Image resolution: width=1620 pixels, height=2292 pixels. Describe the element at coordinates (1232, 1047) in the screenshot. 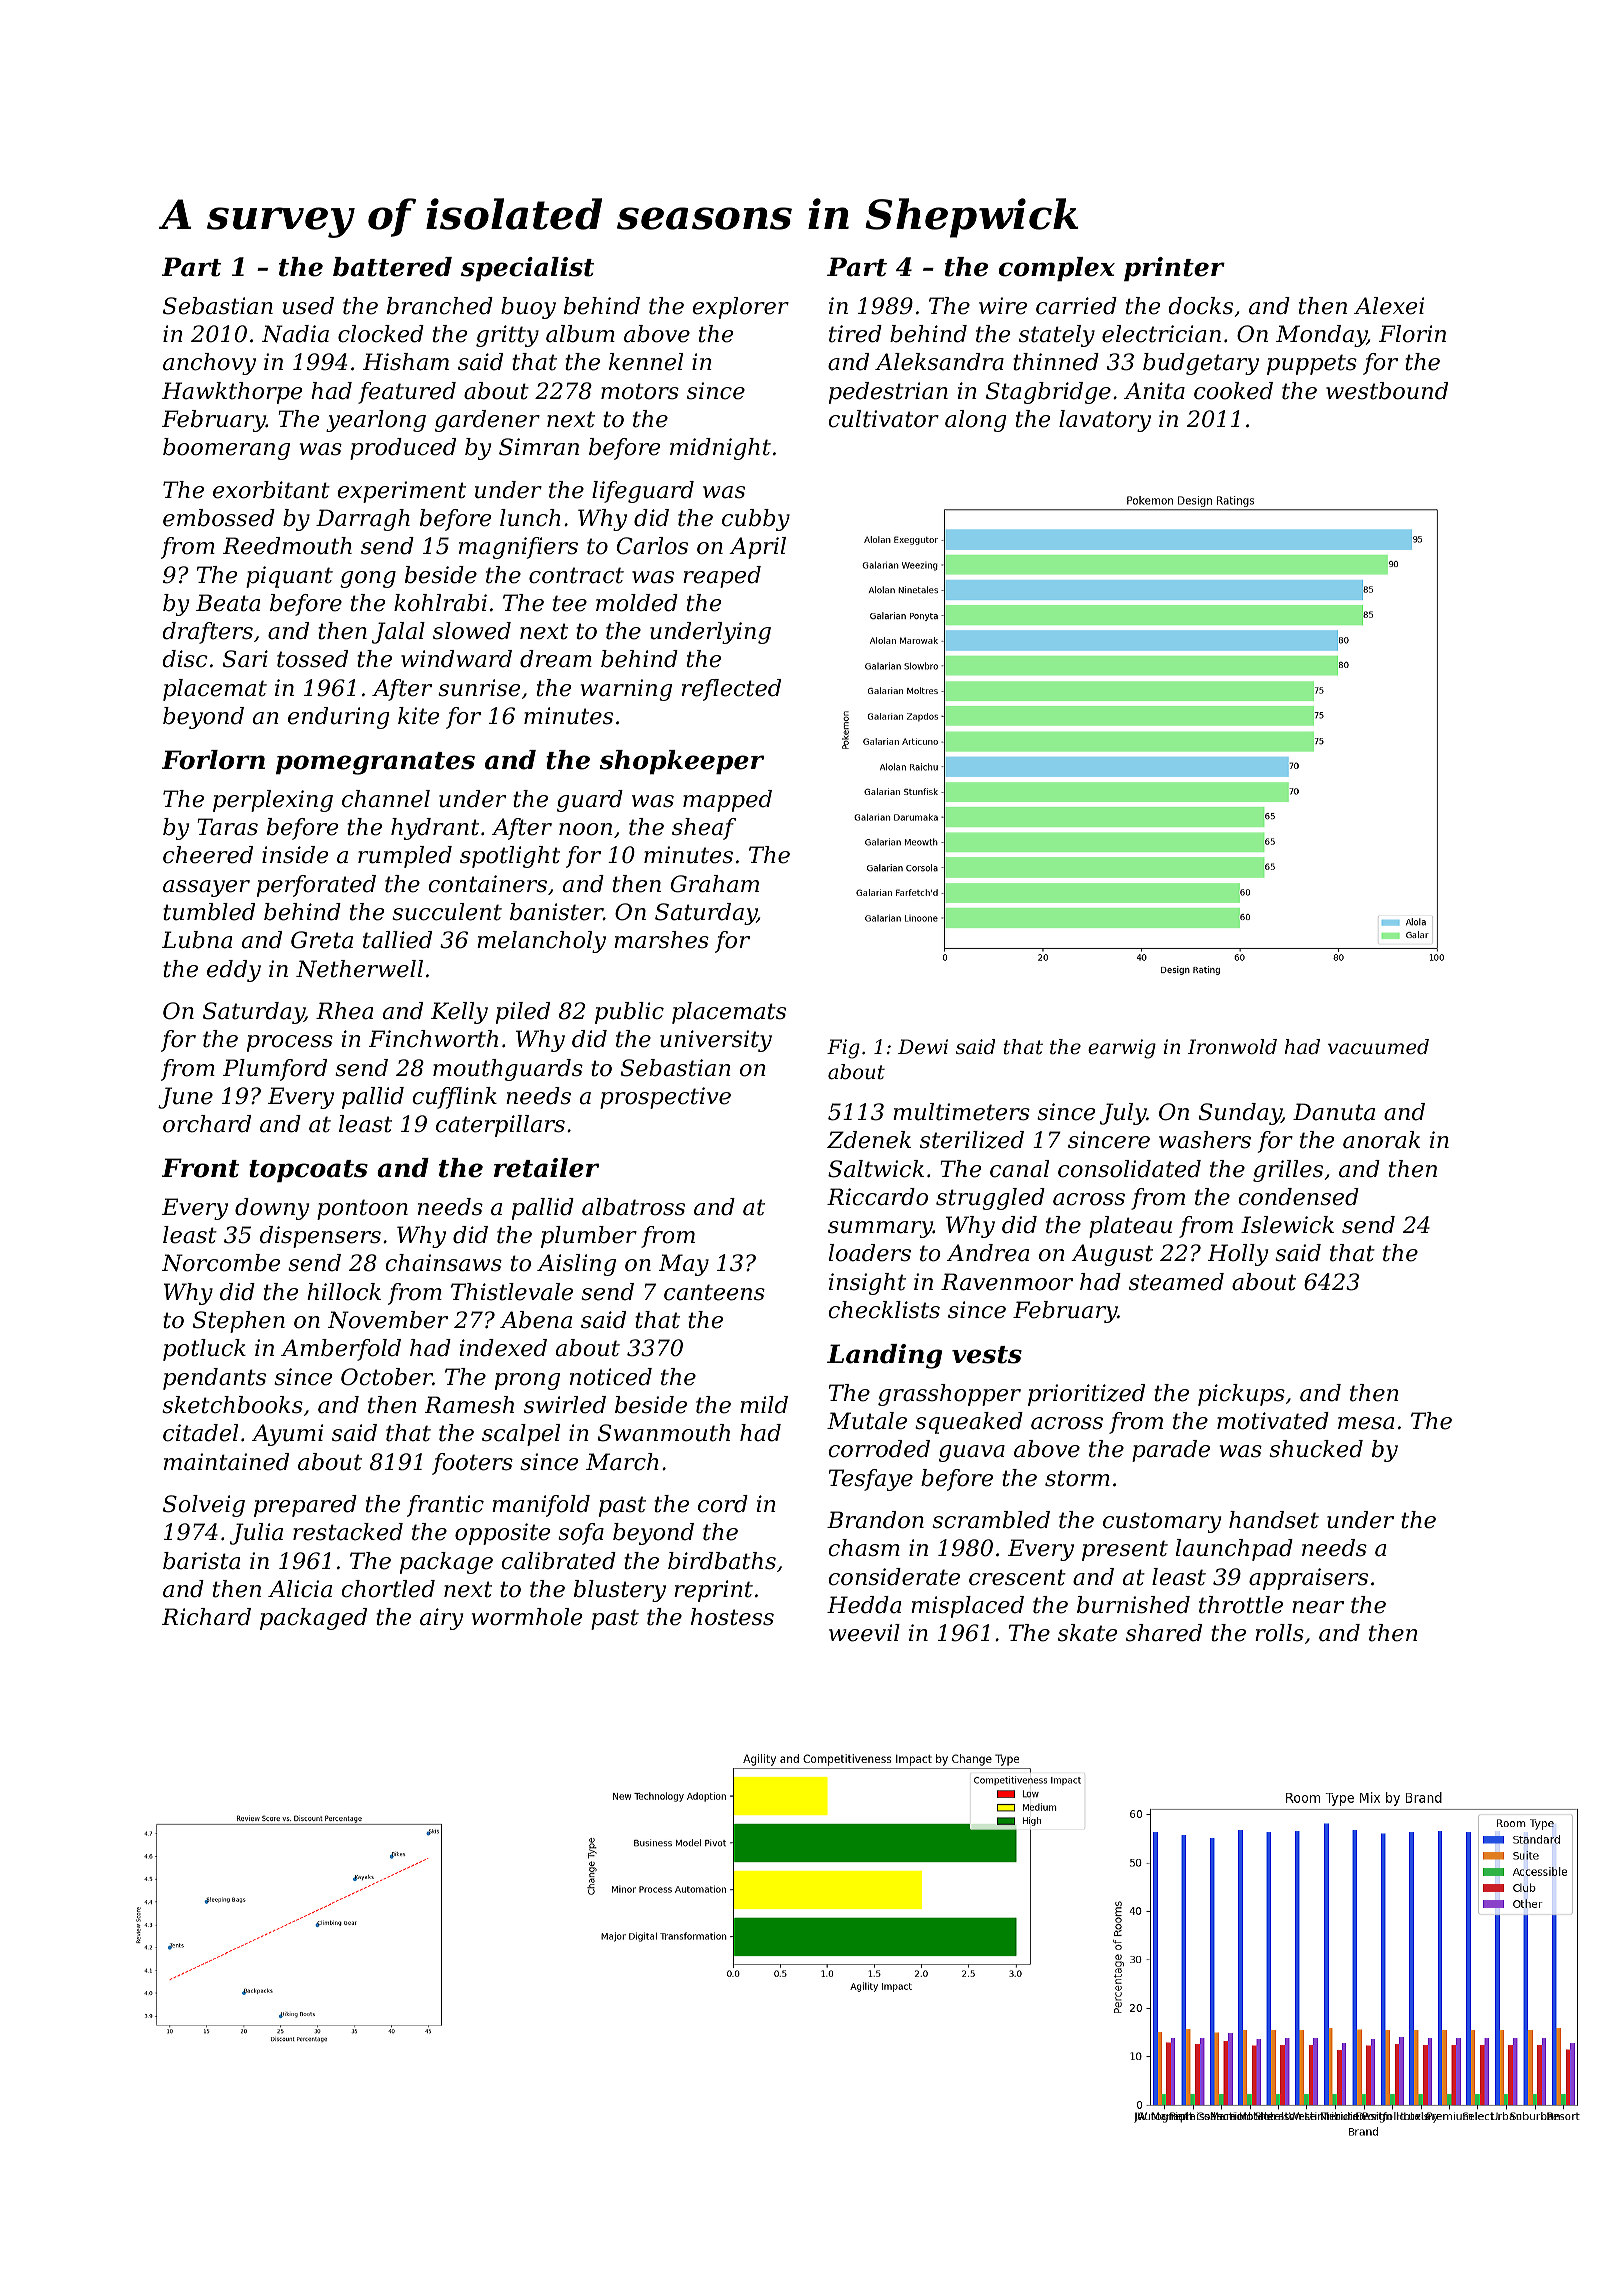

I see `Ironwold` at that location.
